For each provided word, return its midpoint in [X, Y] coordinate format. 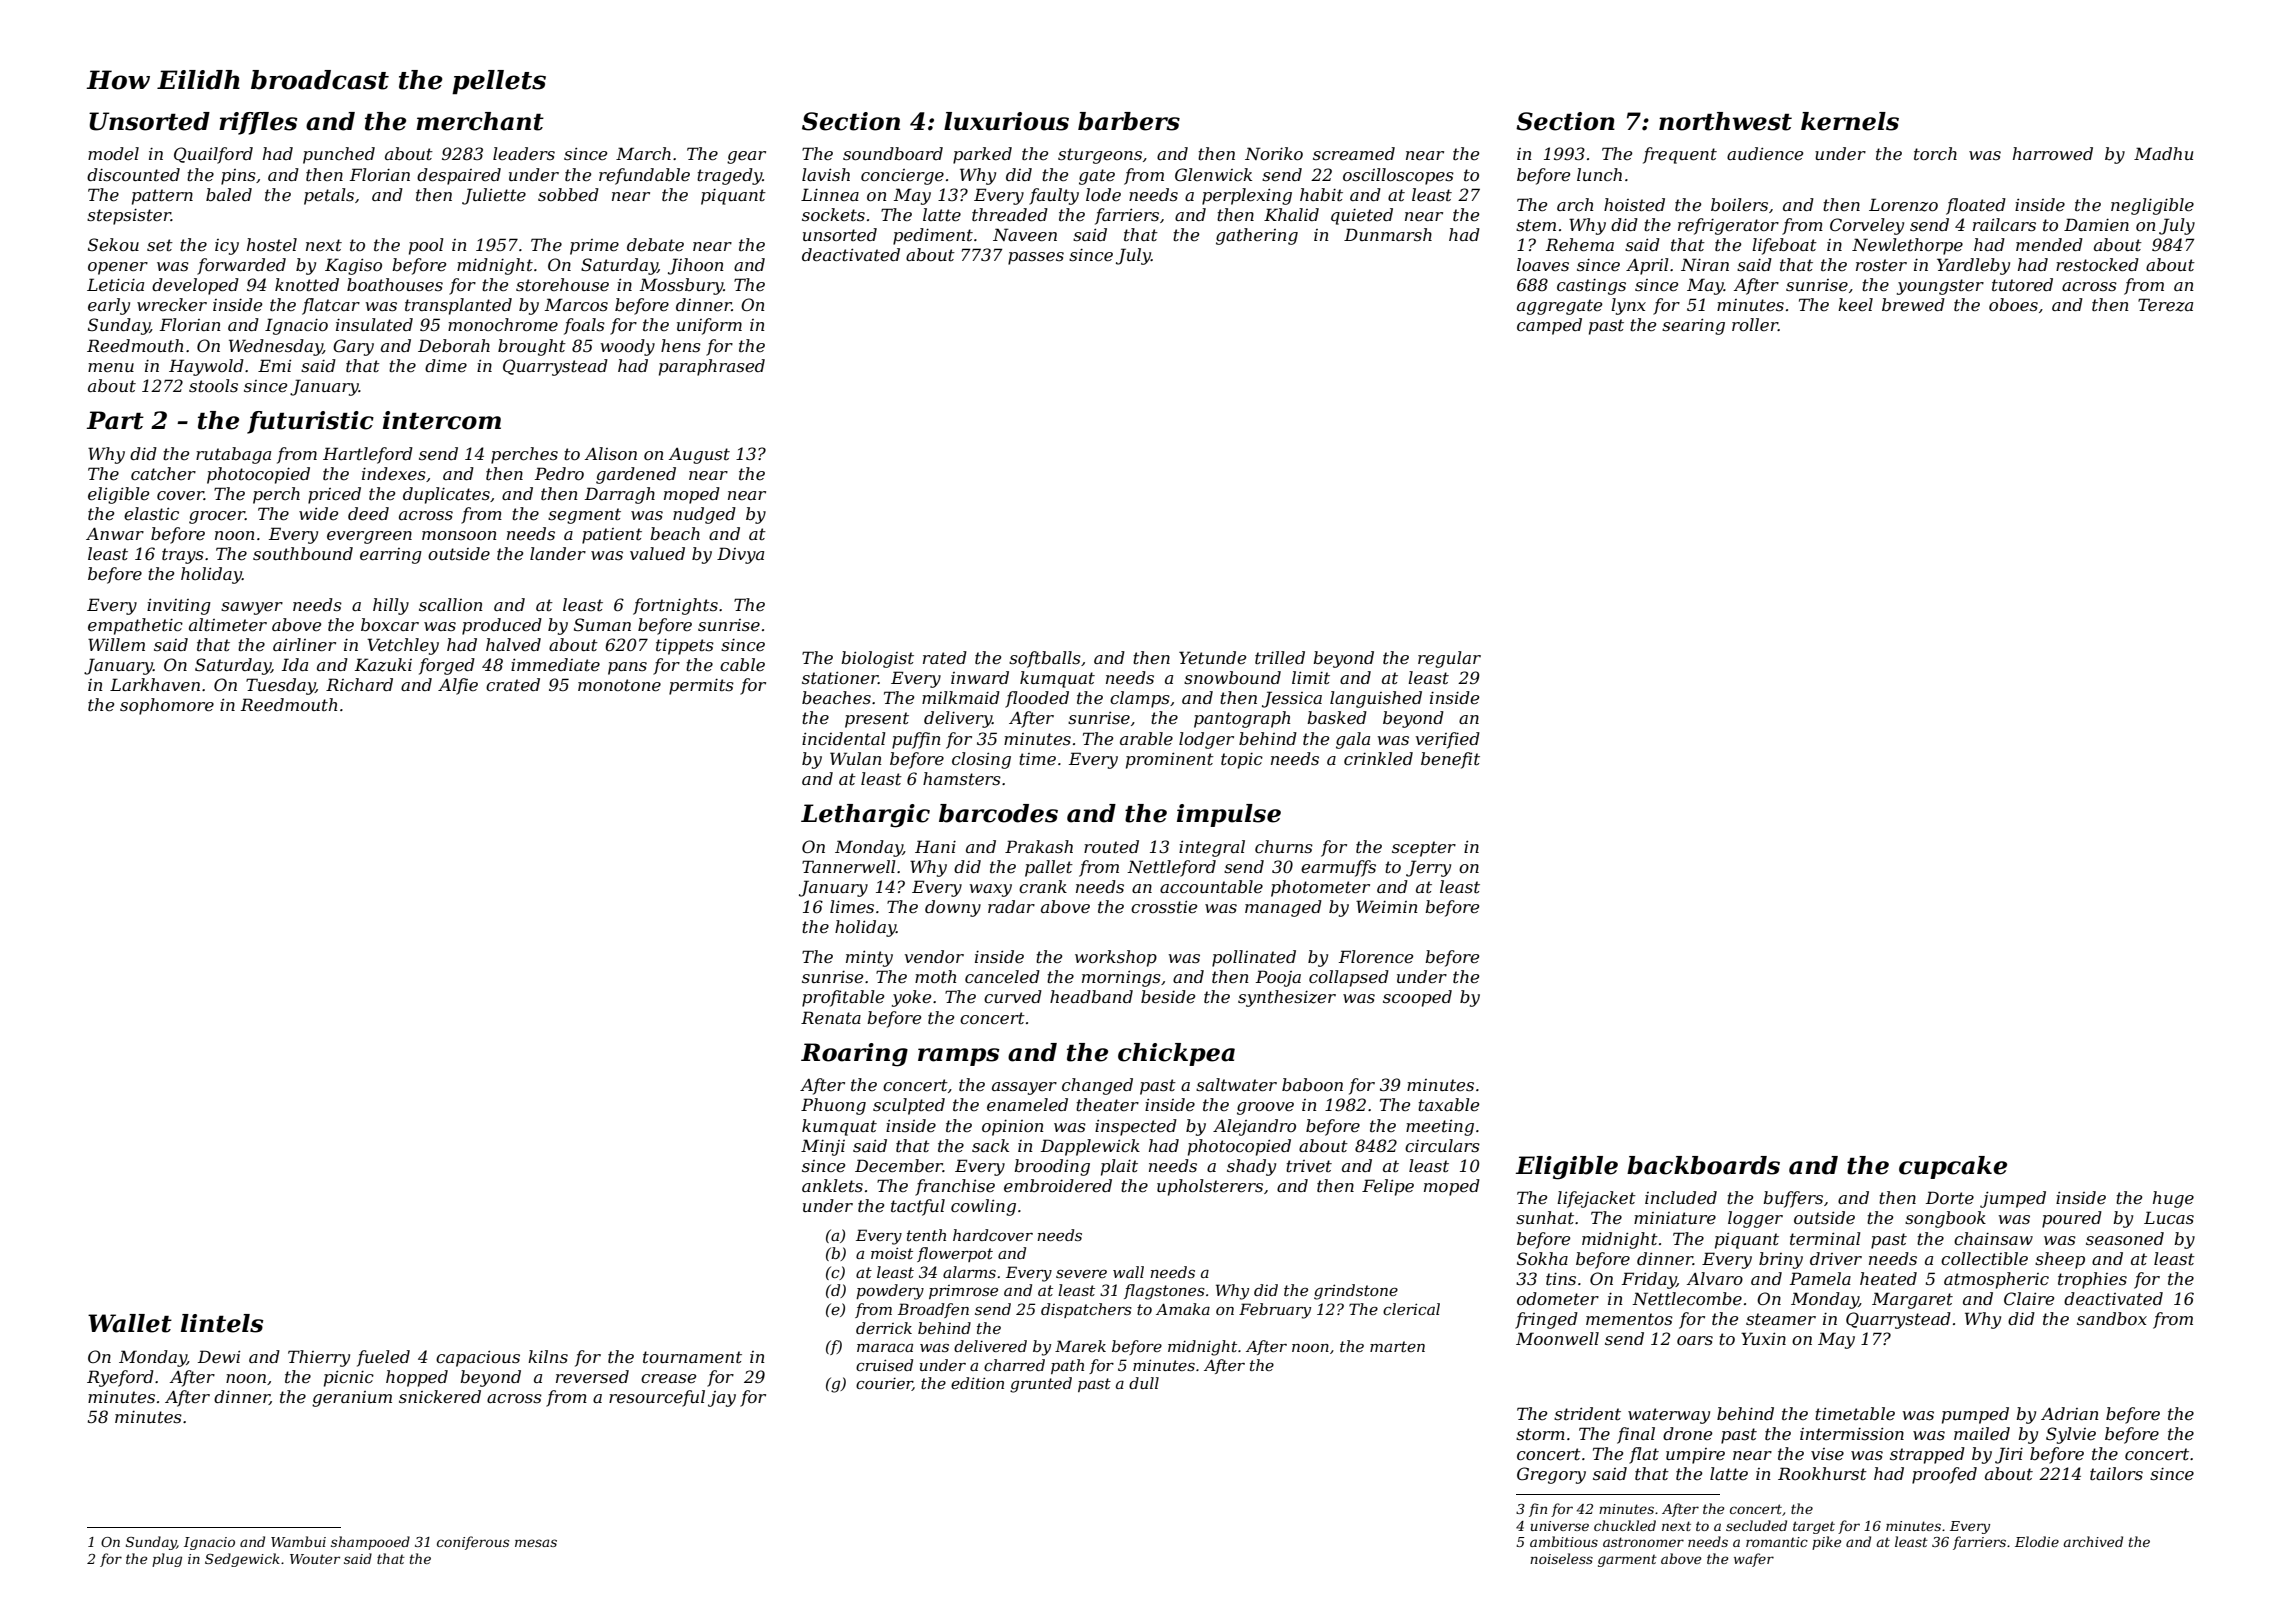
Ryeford [120, 1378]
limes [852, 906]
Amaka [1183, 1309]
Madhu [2163, 153]
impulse [1229, 815]
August [699, 456]
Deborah [454, 345]
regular [1449, 659]
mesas [536, 1543]
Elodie [2037, 1541]
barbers [1129, 121]
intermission [1852, 1433]
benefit [1450, 760]
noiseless [1561, 1558]
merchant [480, 121]
